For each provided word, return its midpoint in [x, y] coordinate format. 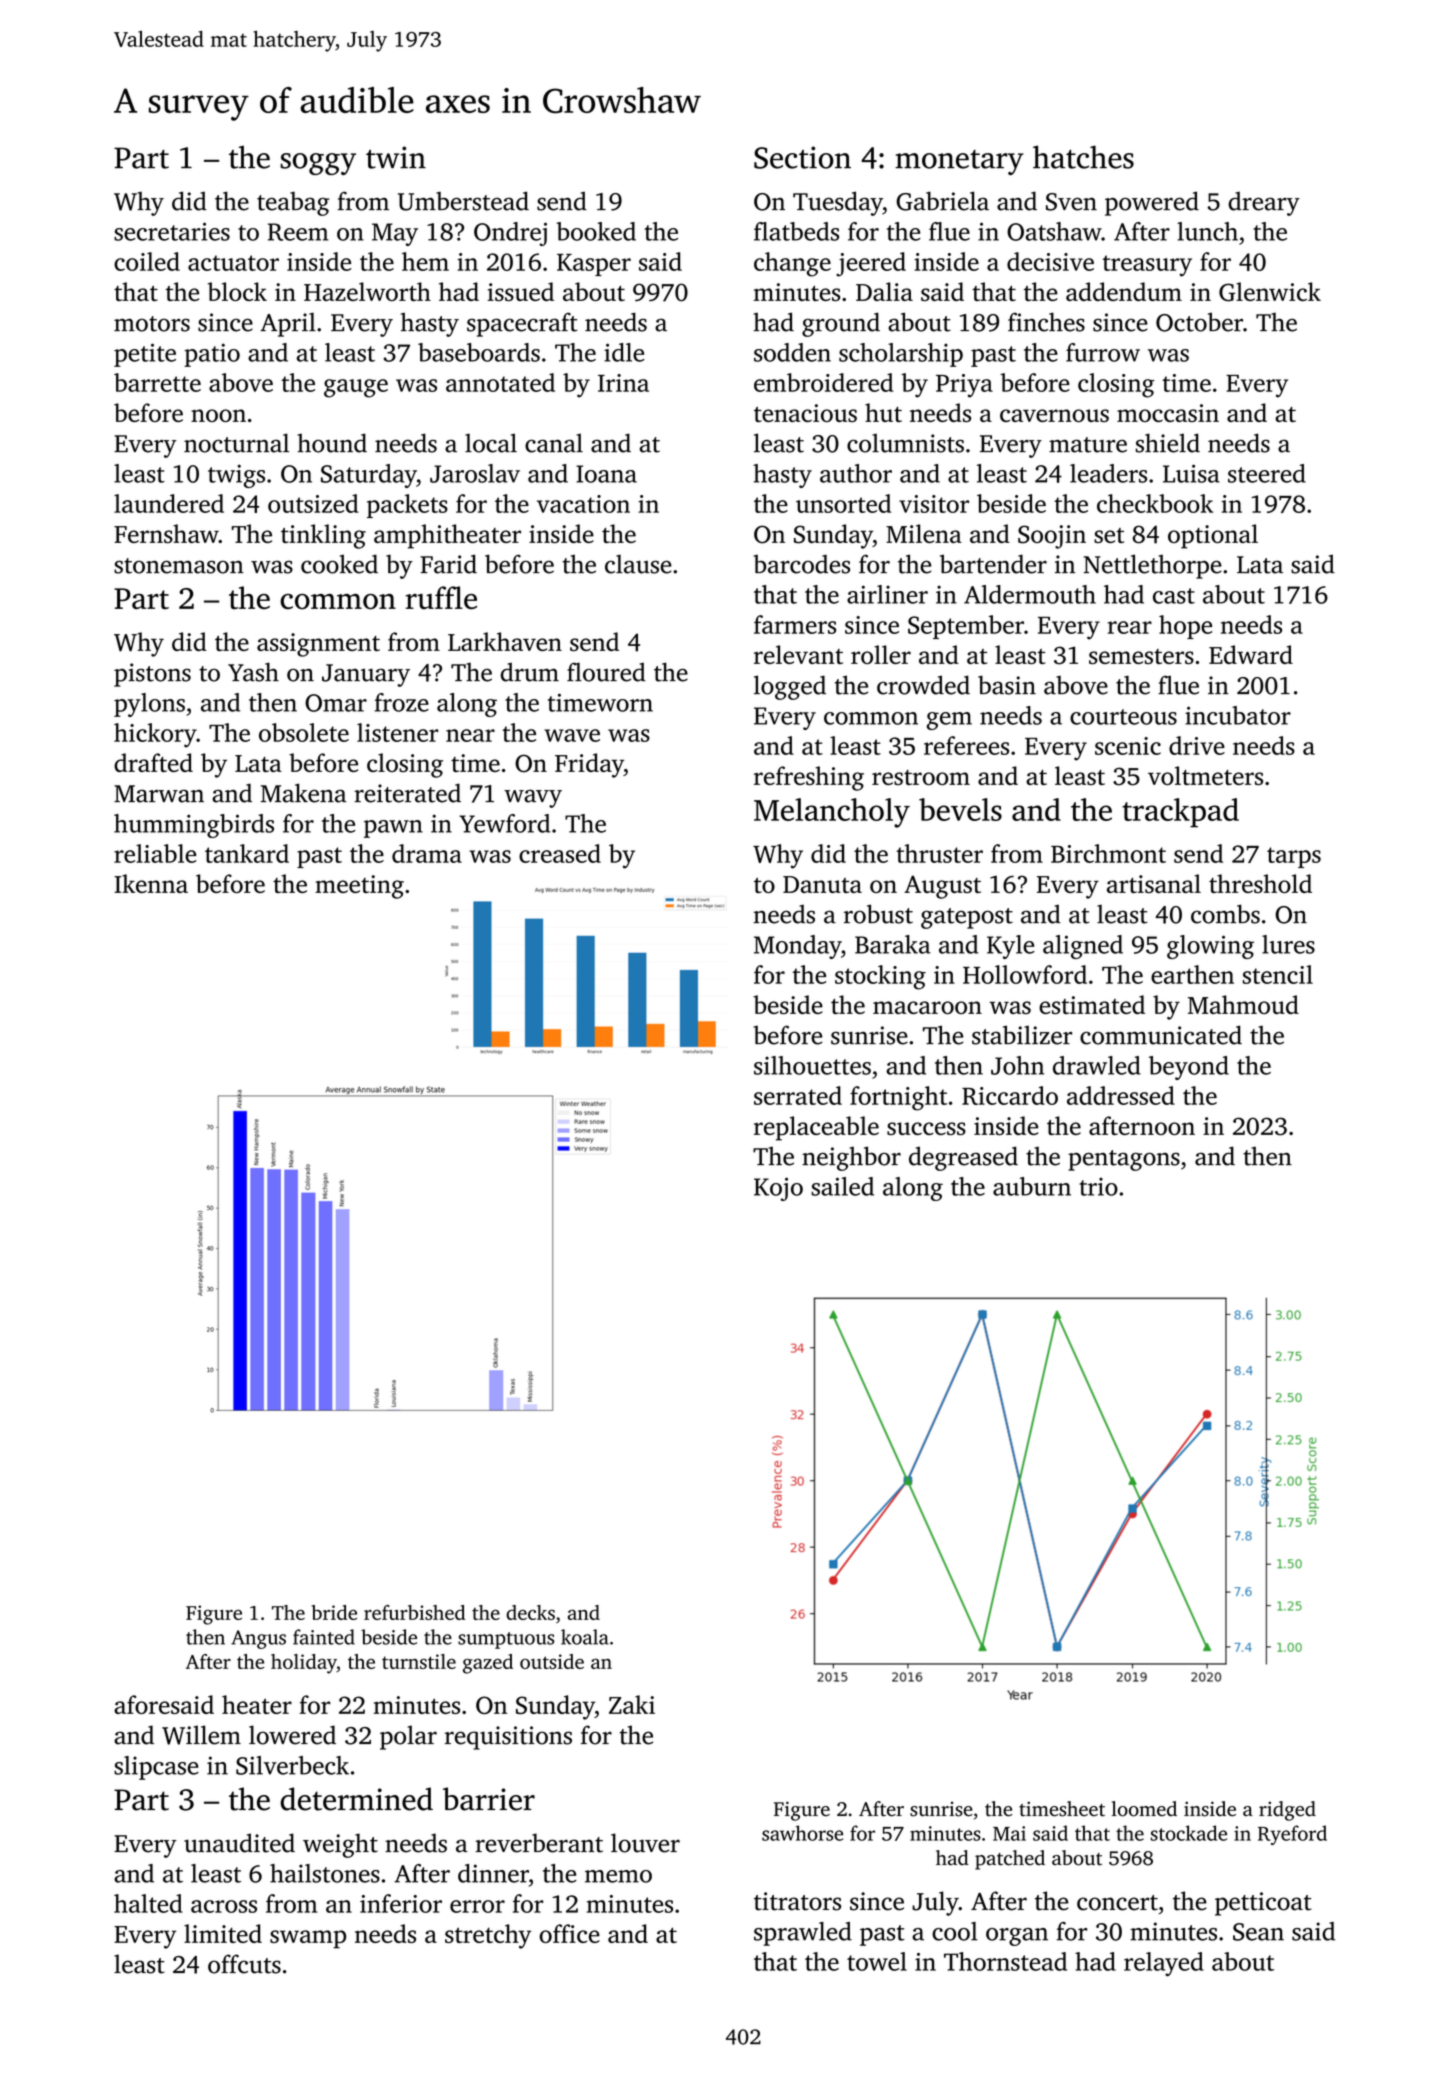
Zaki [632, 1704]
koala [585, 1637]
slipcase [156, 1768]
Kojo [778, 1189]
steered [1267, 473]
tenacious [805, 413]
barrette [157, 382]
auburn [1032, 1186]
